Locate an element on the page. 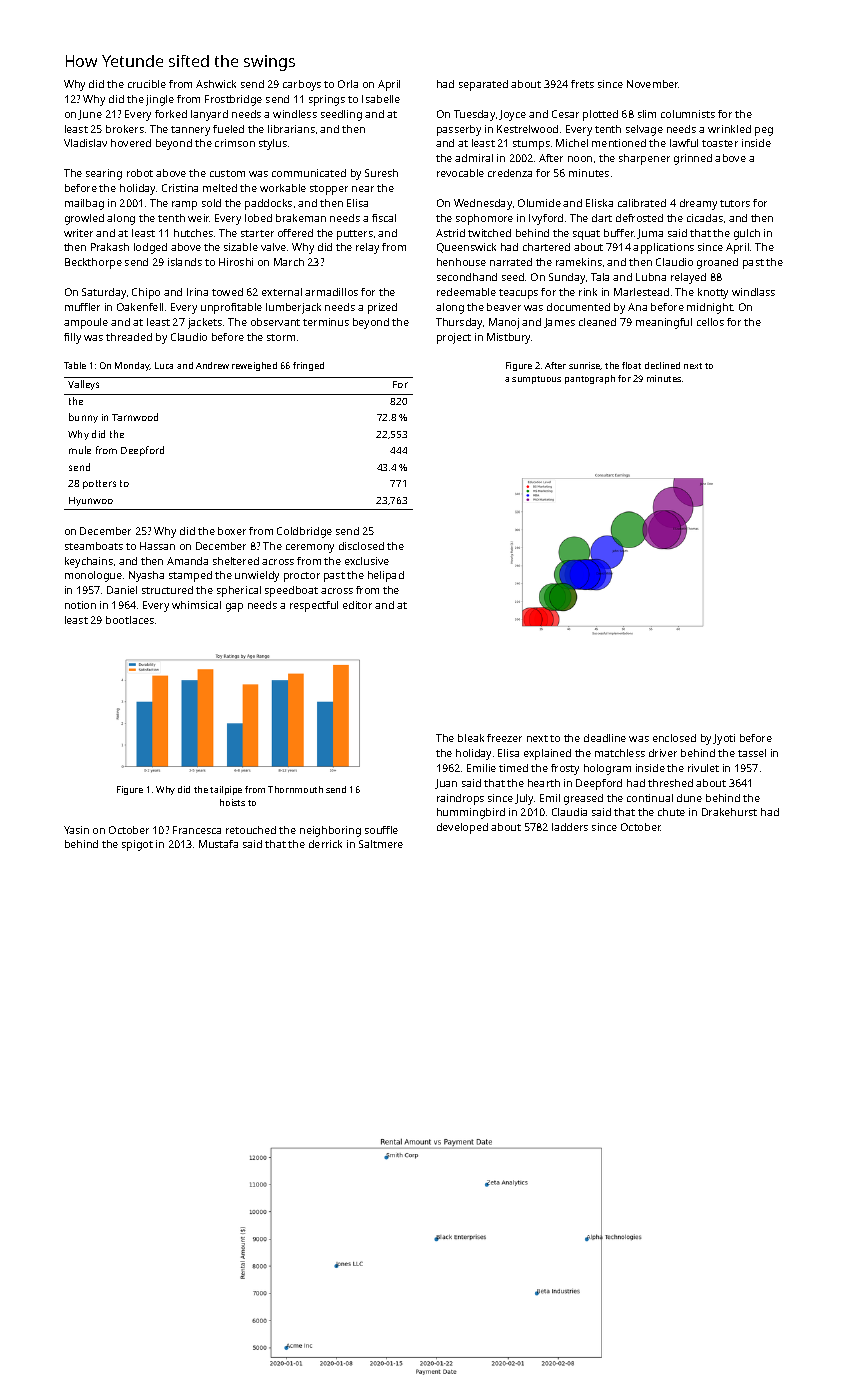 Image resolution: width=849 pixels, height=1400 pixels. Andrew is located at coordinates (212, 365).
